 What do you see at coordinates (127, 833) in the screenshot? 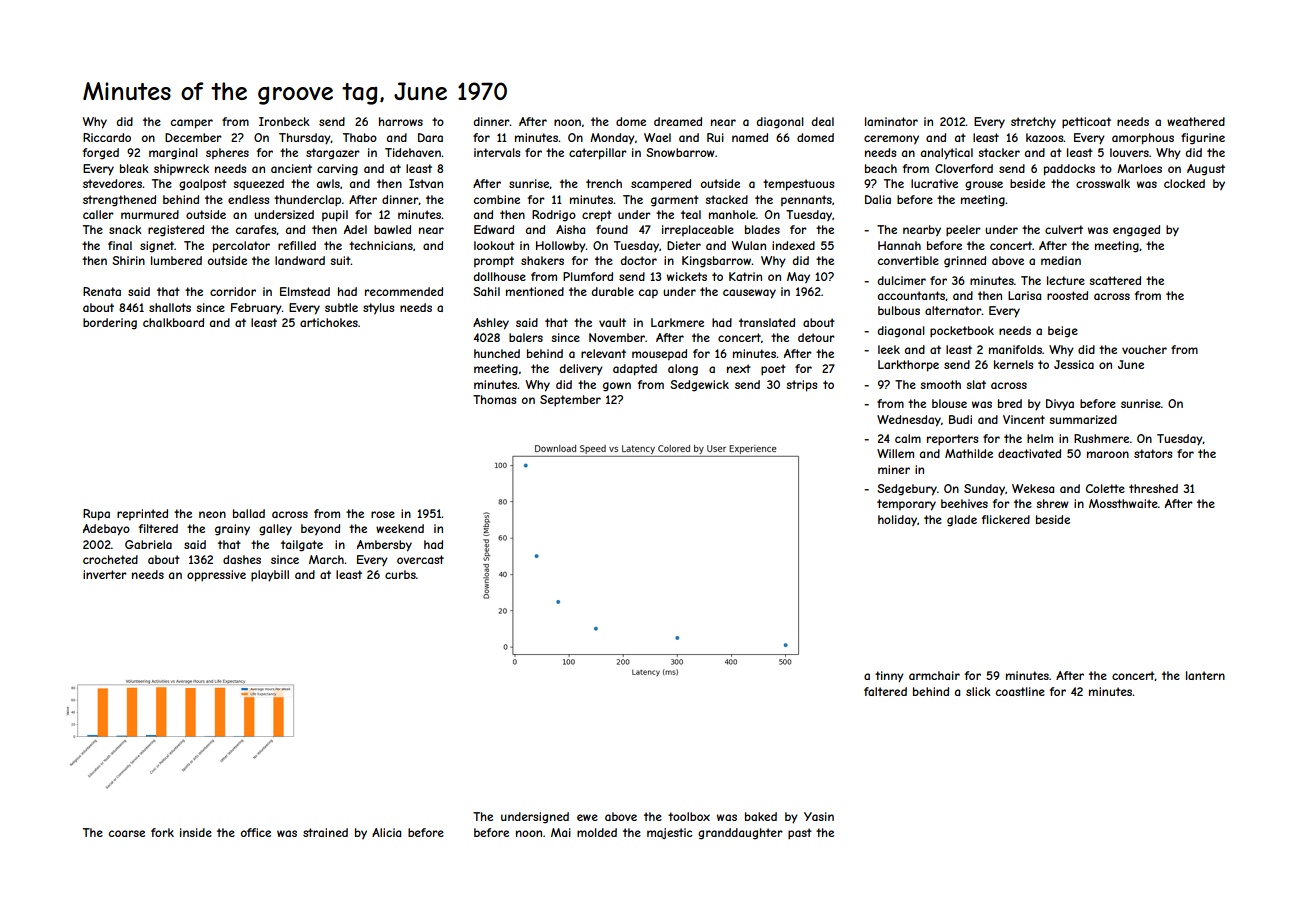
I see `coarse` at bounding box center [127, 833].
